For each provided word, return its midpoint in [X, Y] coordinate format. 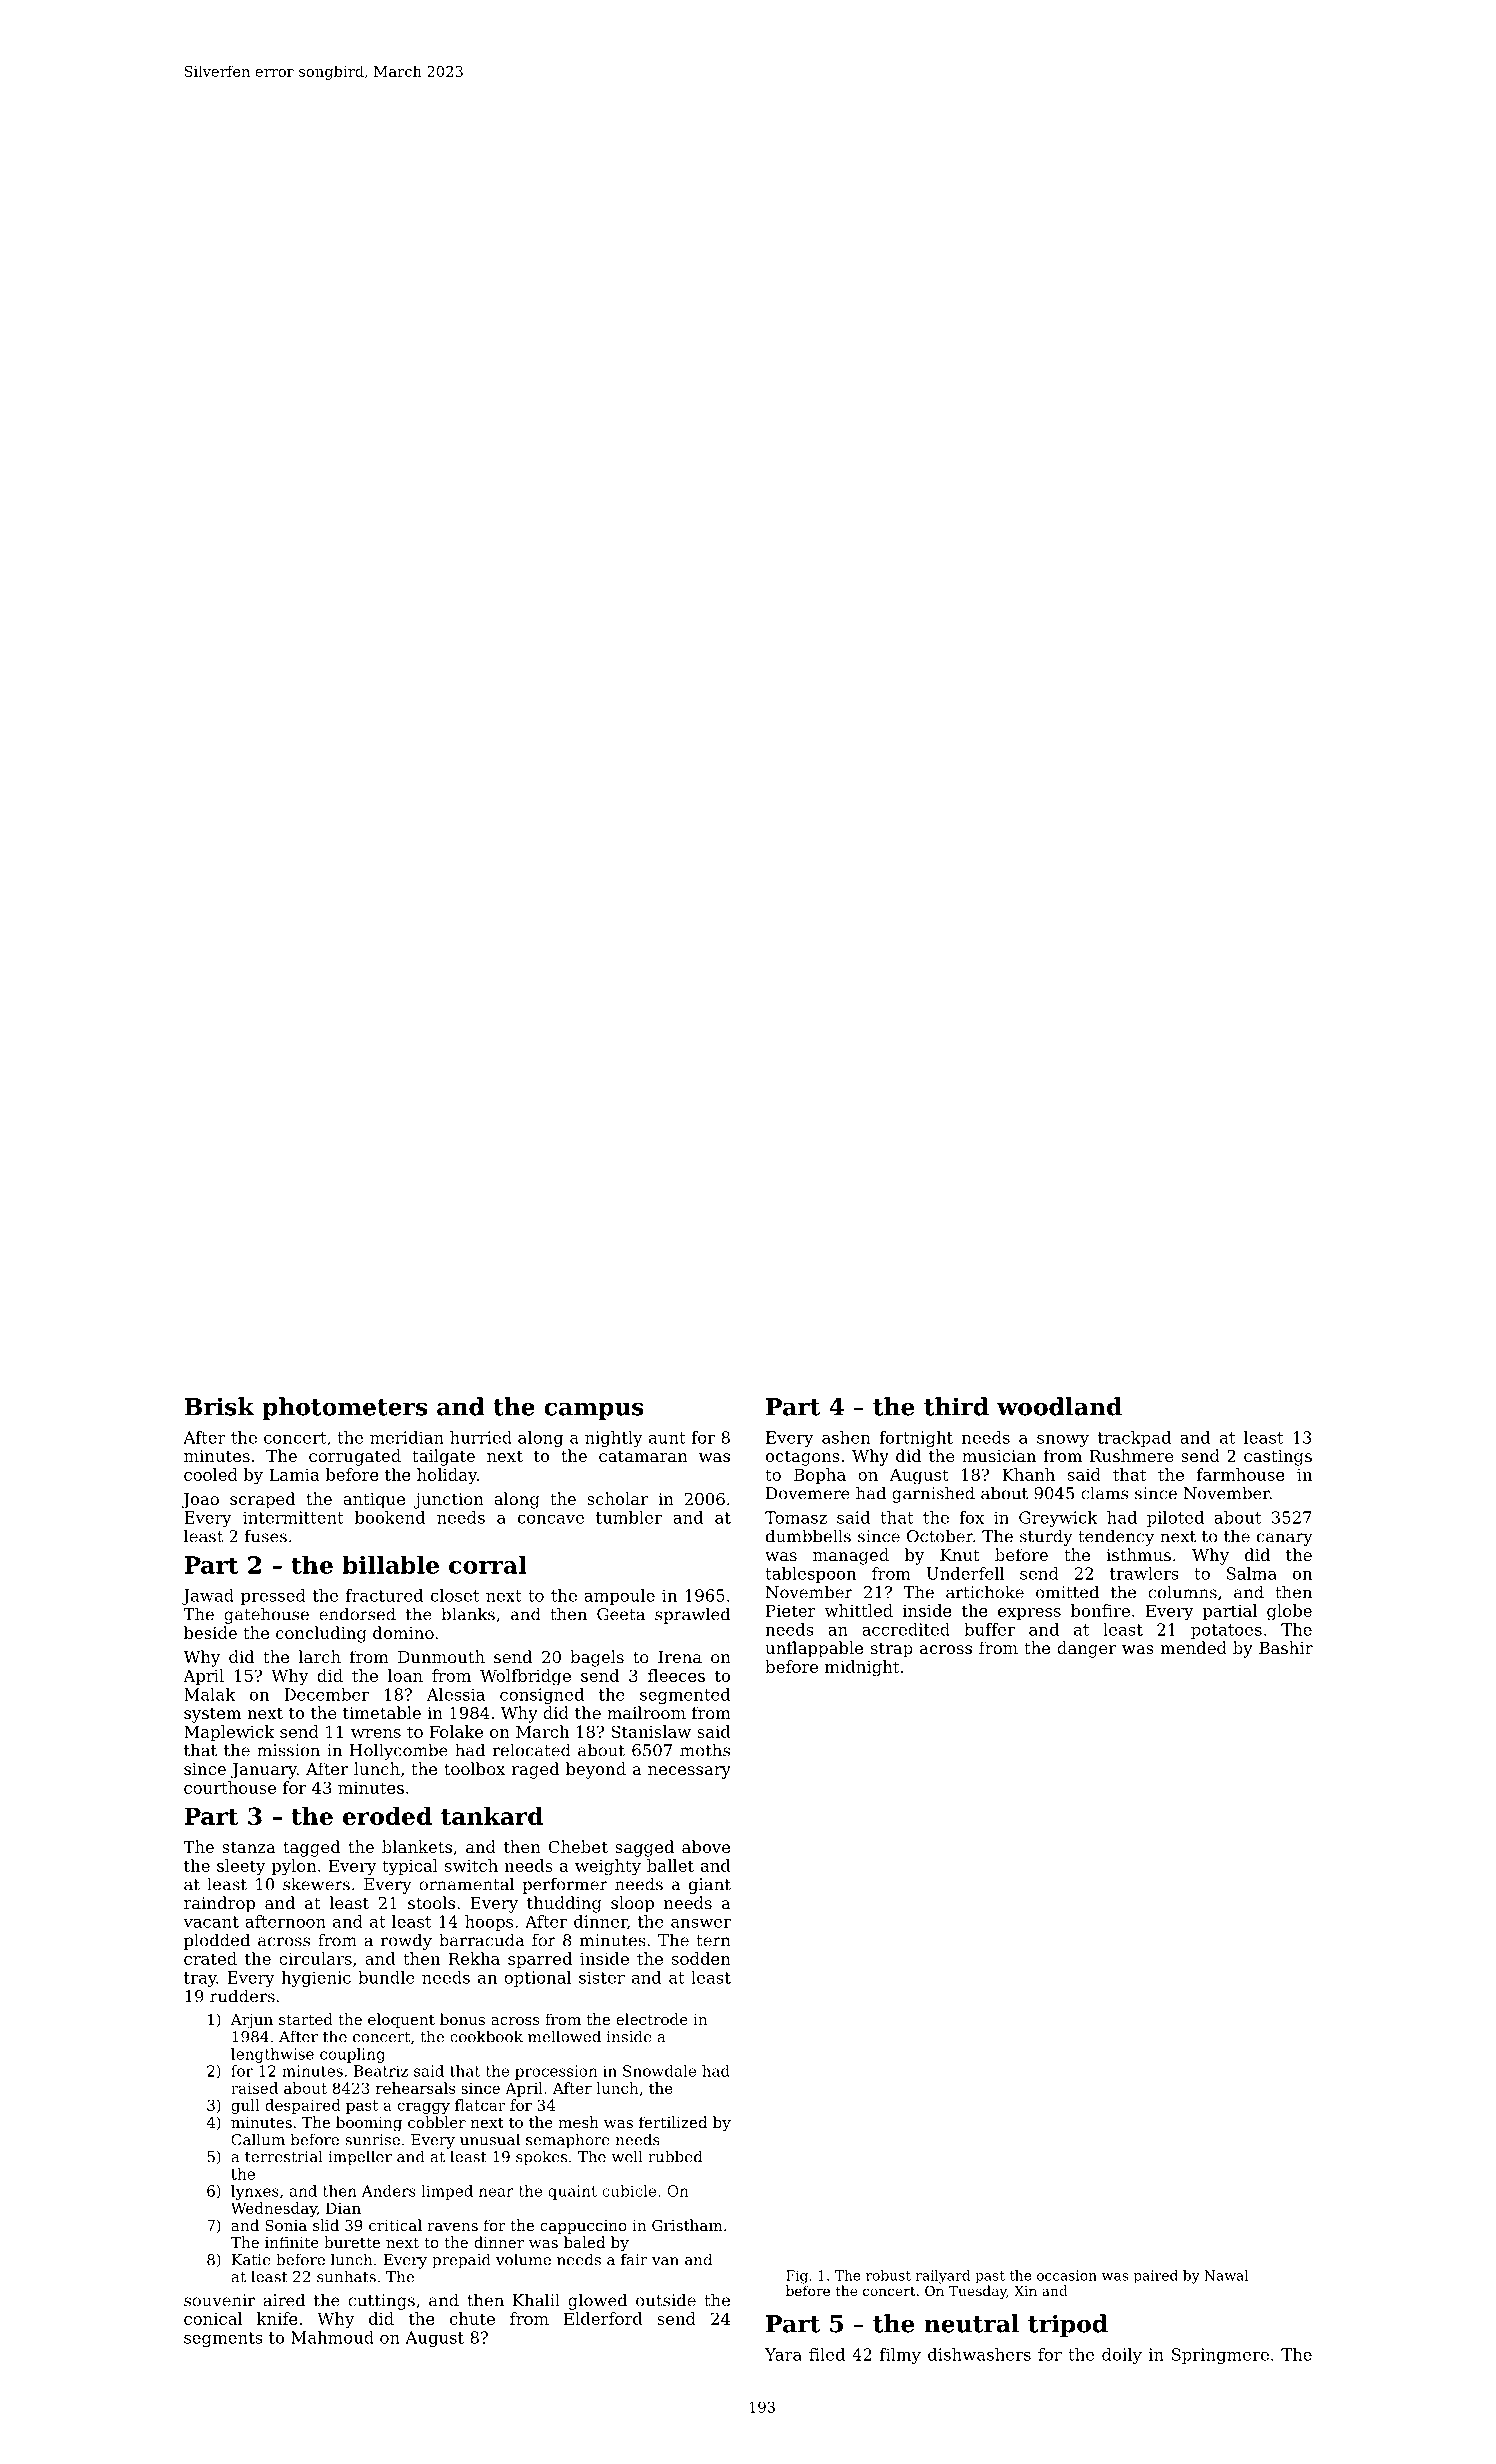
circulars [315, 1958]
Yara [783, 2354]
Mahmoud [332, 2337]
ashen [846, 1437]
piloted [1175, 1519]
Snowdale [659, 2071]
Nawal [1226, 2275]
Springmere [1220, 2356]
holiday [447, 1476]
